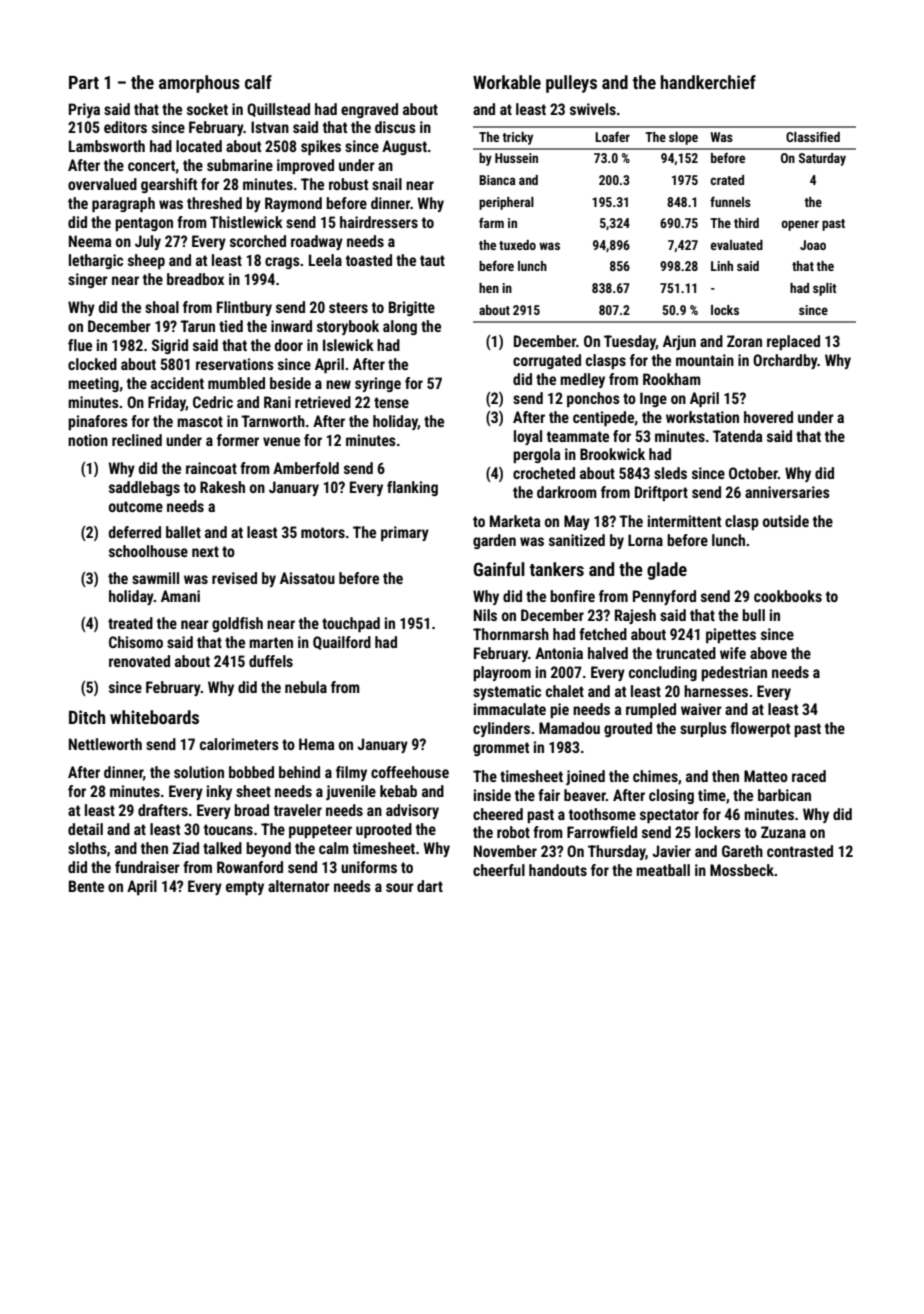 The width and height of the screenshot is (924, 1314). I want to click on peripheral, so click(506, 203).
